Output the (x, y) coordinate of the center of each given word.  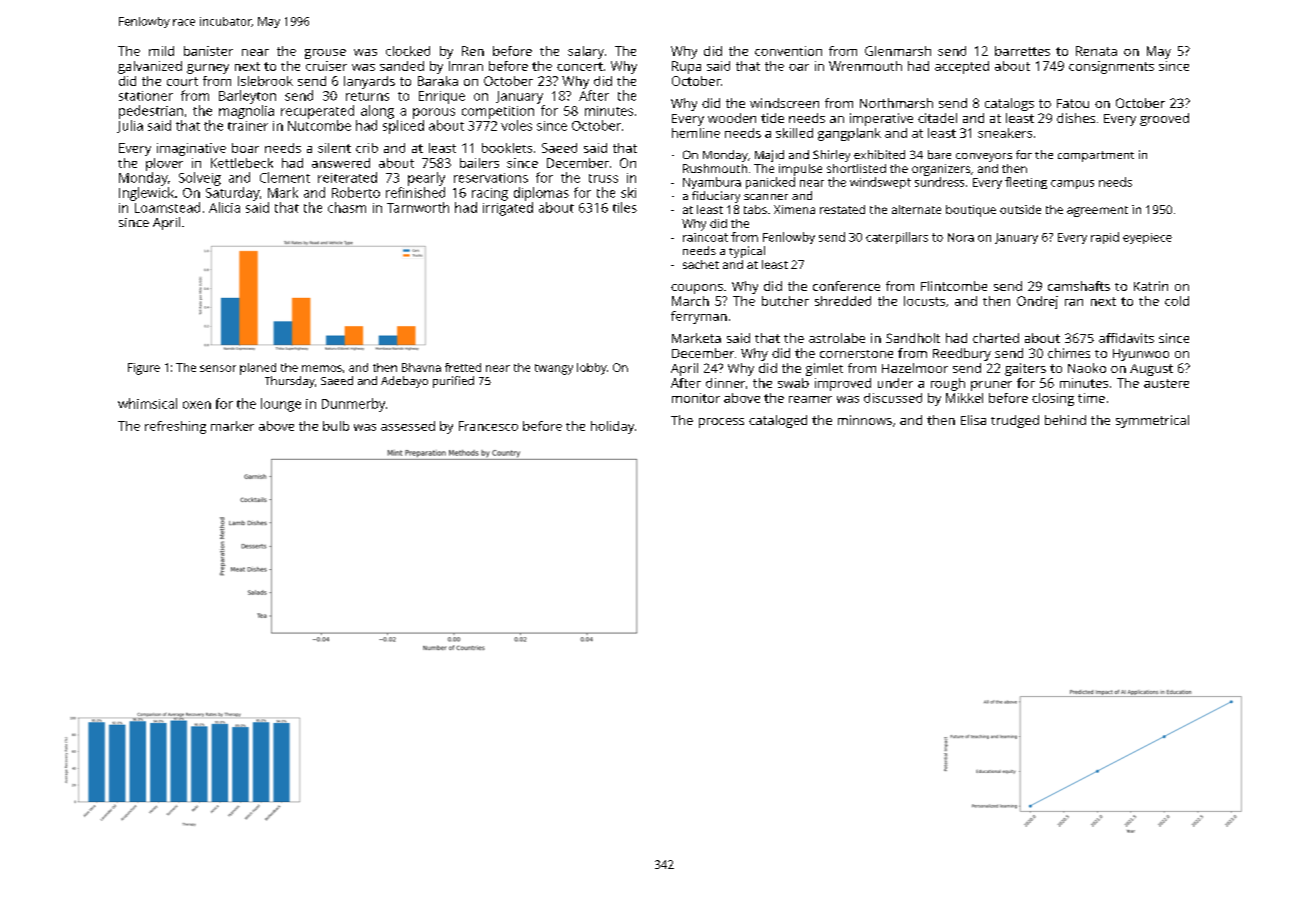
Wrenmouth (865, 66)
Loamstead (167, 207)
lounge (281, 405)
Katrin (1151, 286)
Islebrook (265, 81)
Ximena (794, 209)
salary (586, 52)
